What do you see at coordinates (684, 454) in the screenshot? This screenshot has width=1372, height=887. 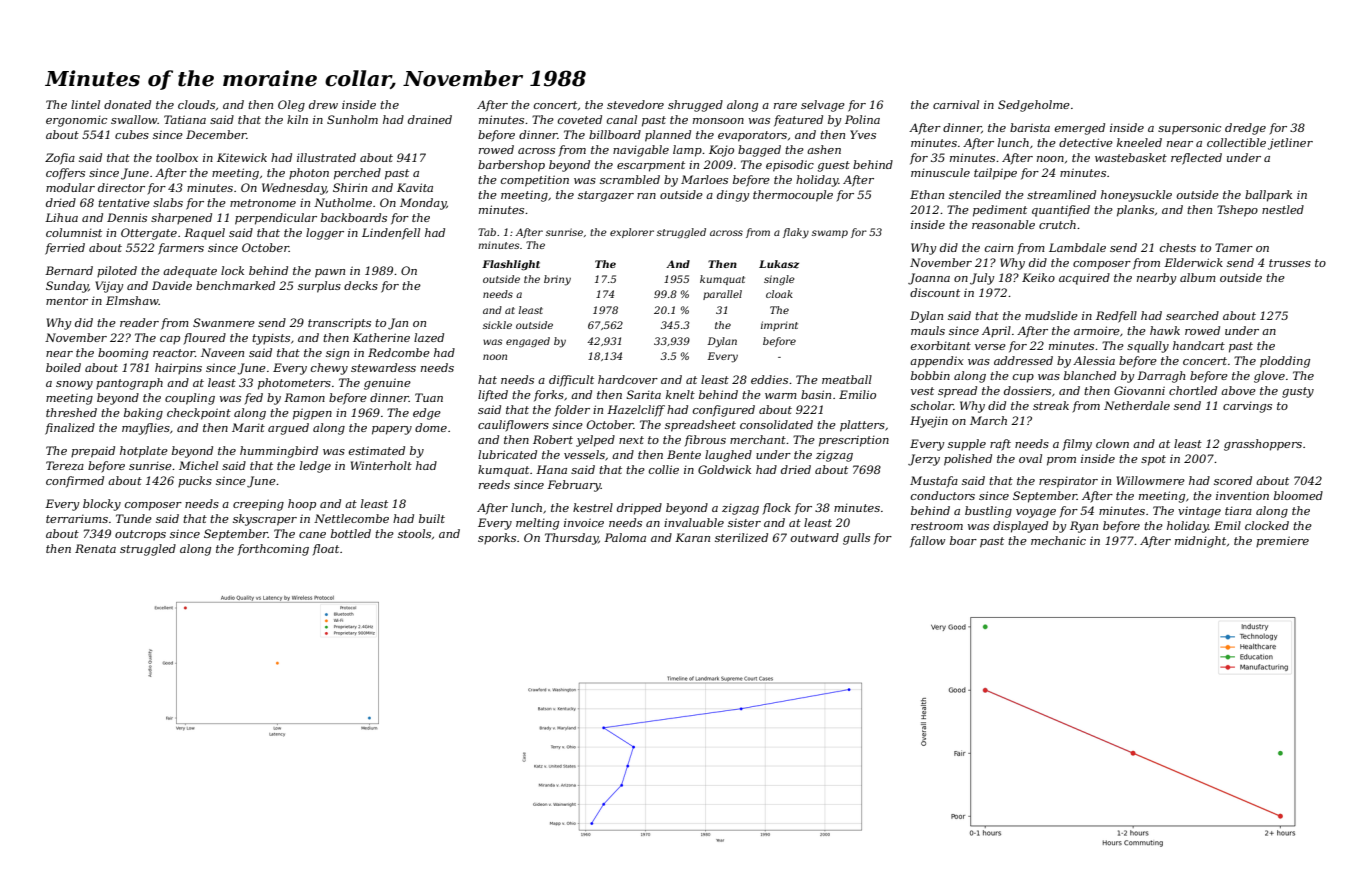 I see `Bente` at bounding box center [684, 454].
